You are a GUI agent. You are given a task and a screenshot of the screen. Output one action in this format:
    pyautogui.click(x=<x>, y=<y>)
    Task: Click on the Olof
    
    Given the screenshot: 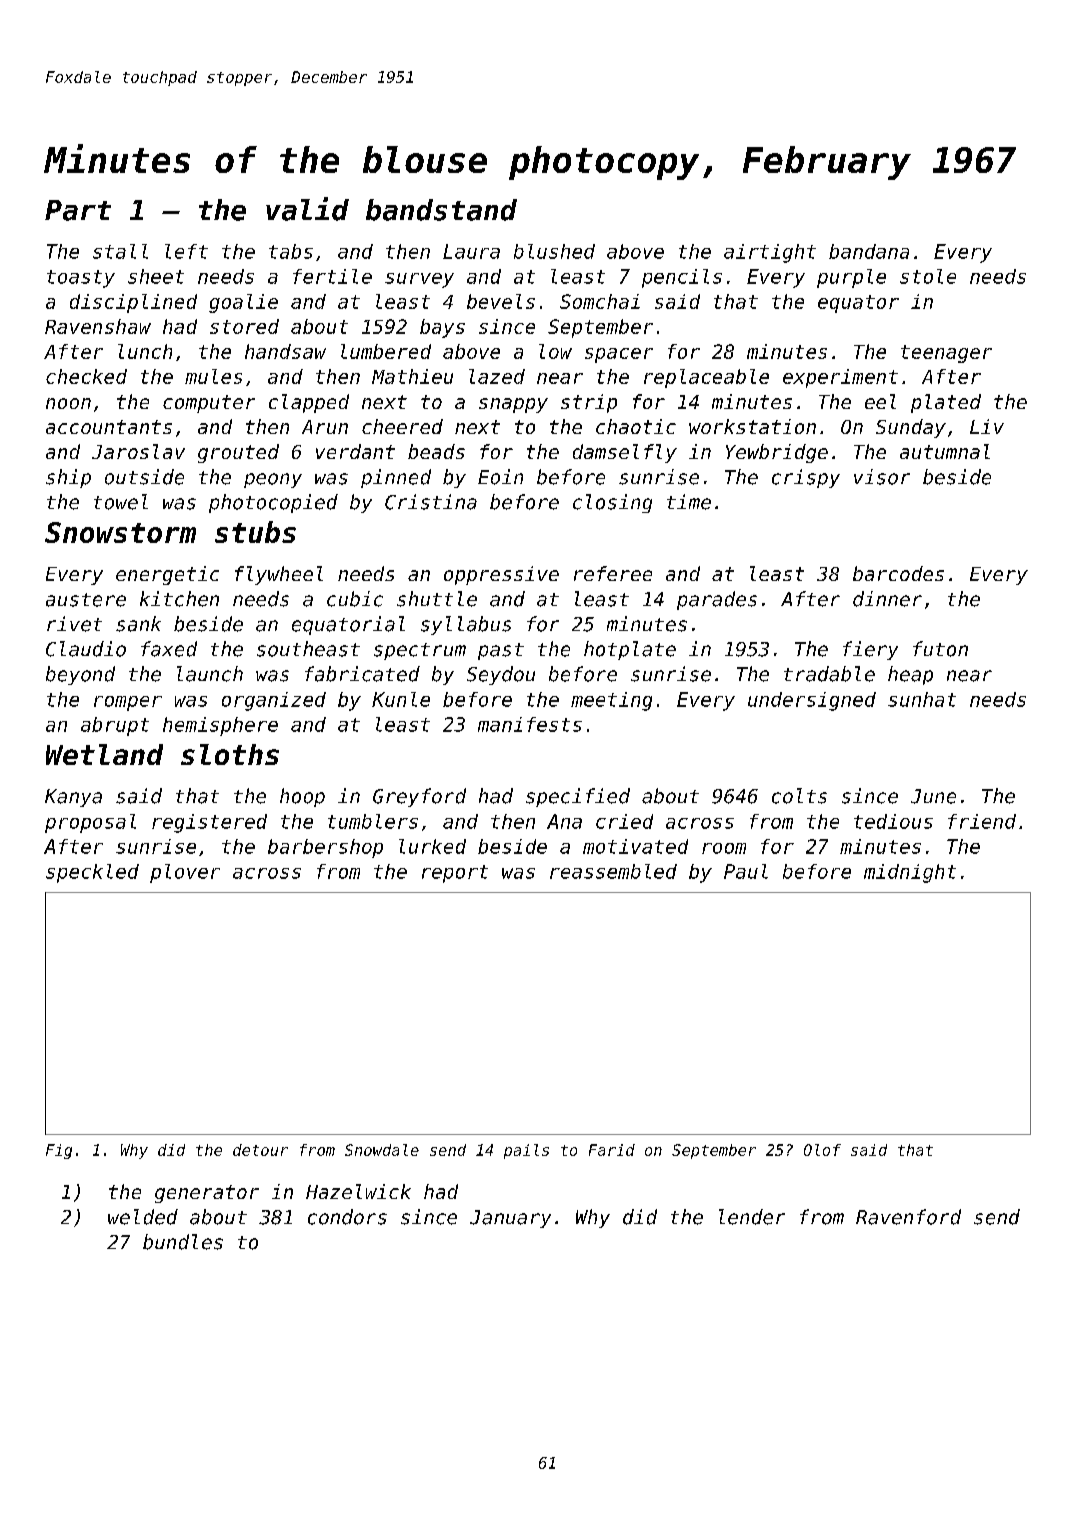 What is the action you would take?
    pyautogui.click(x=822, y=1150)
